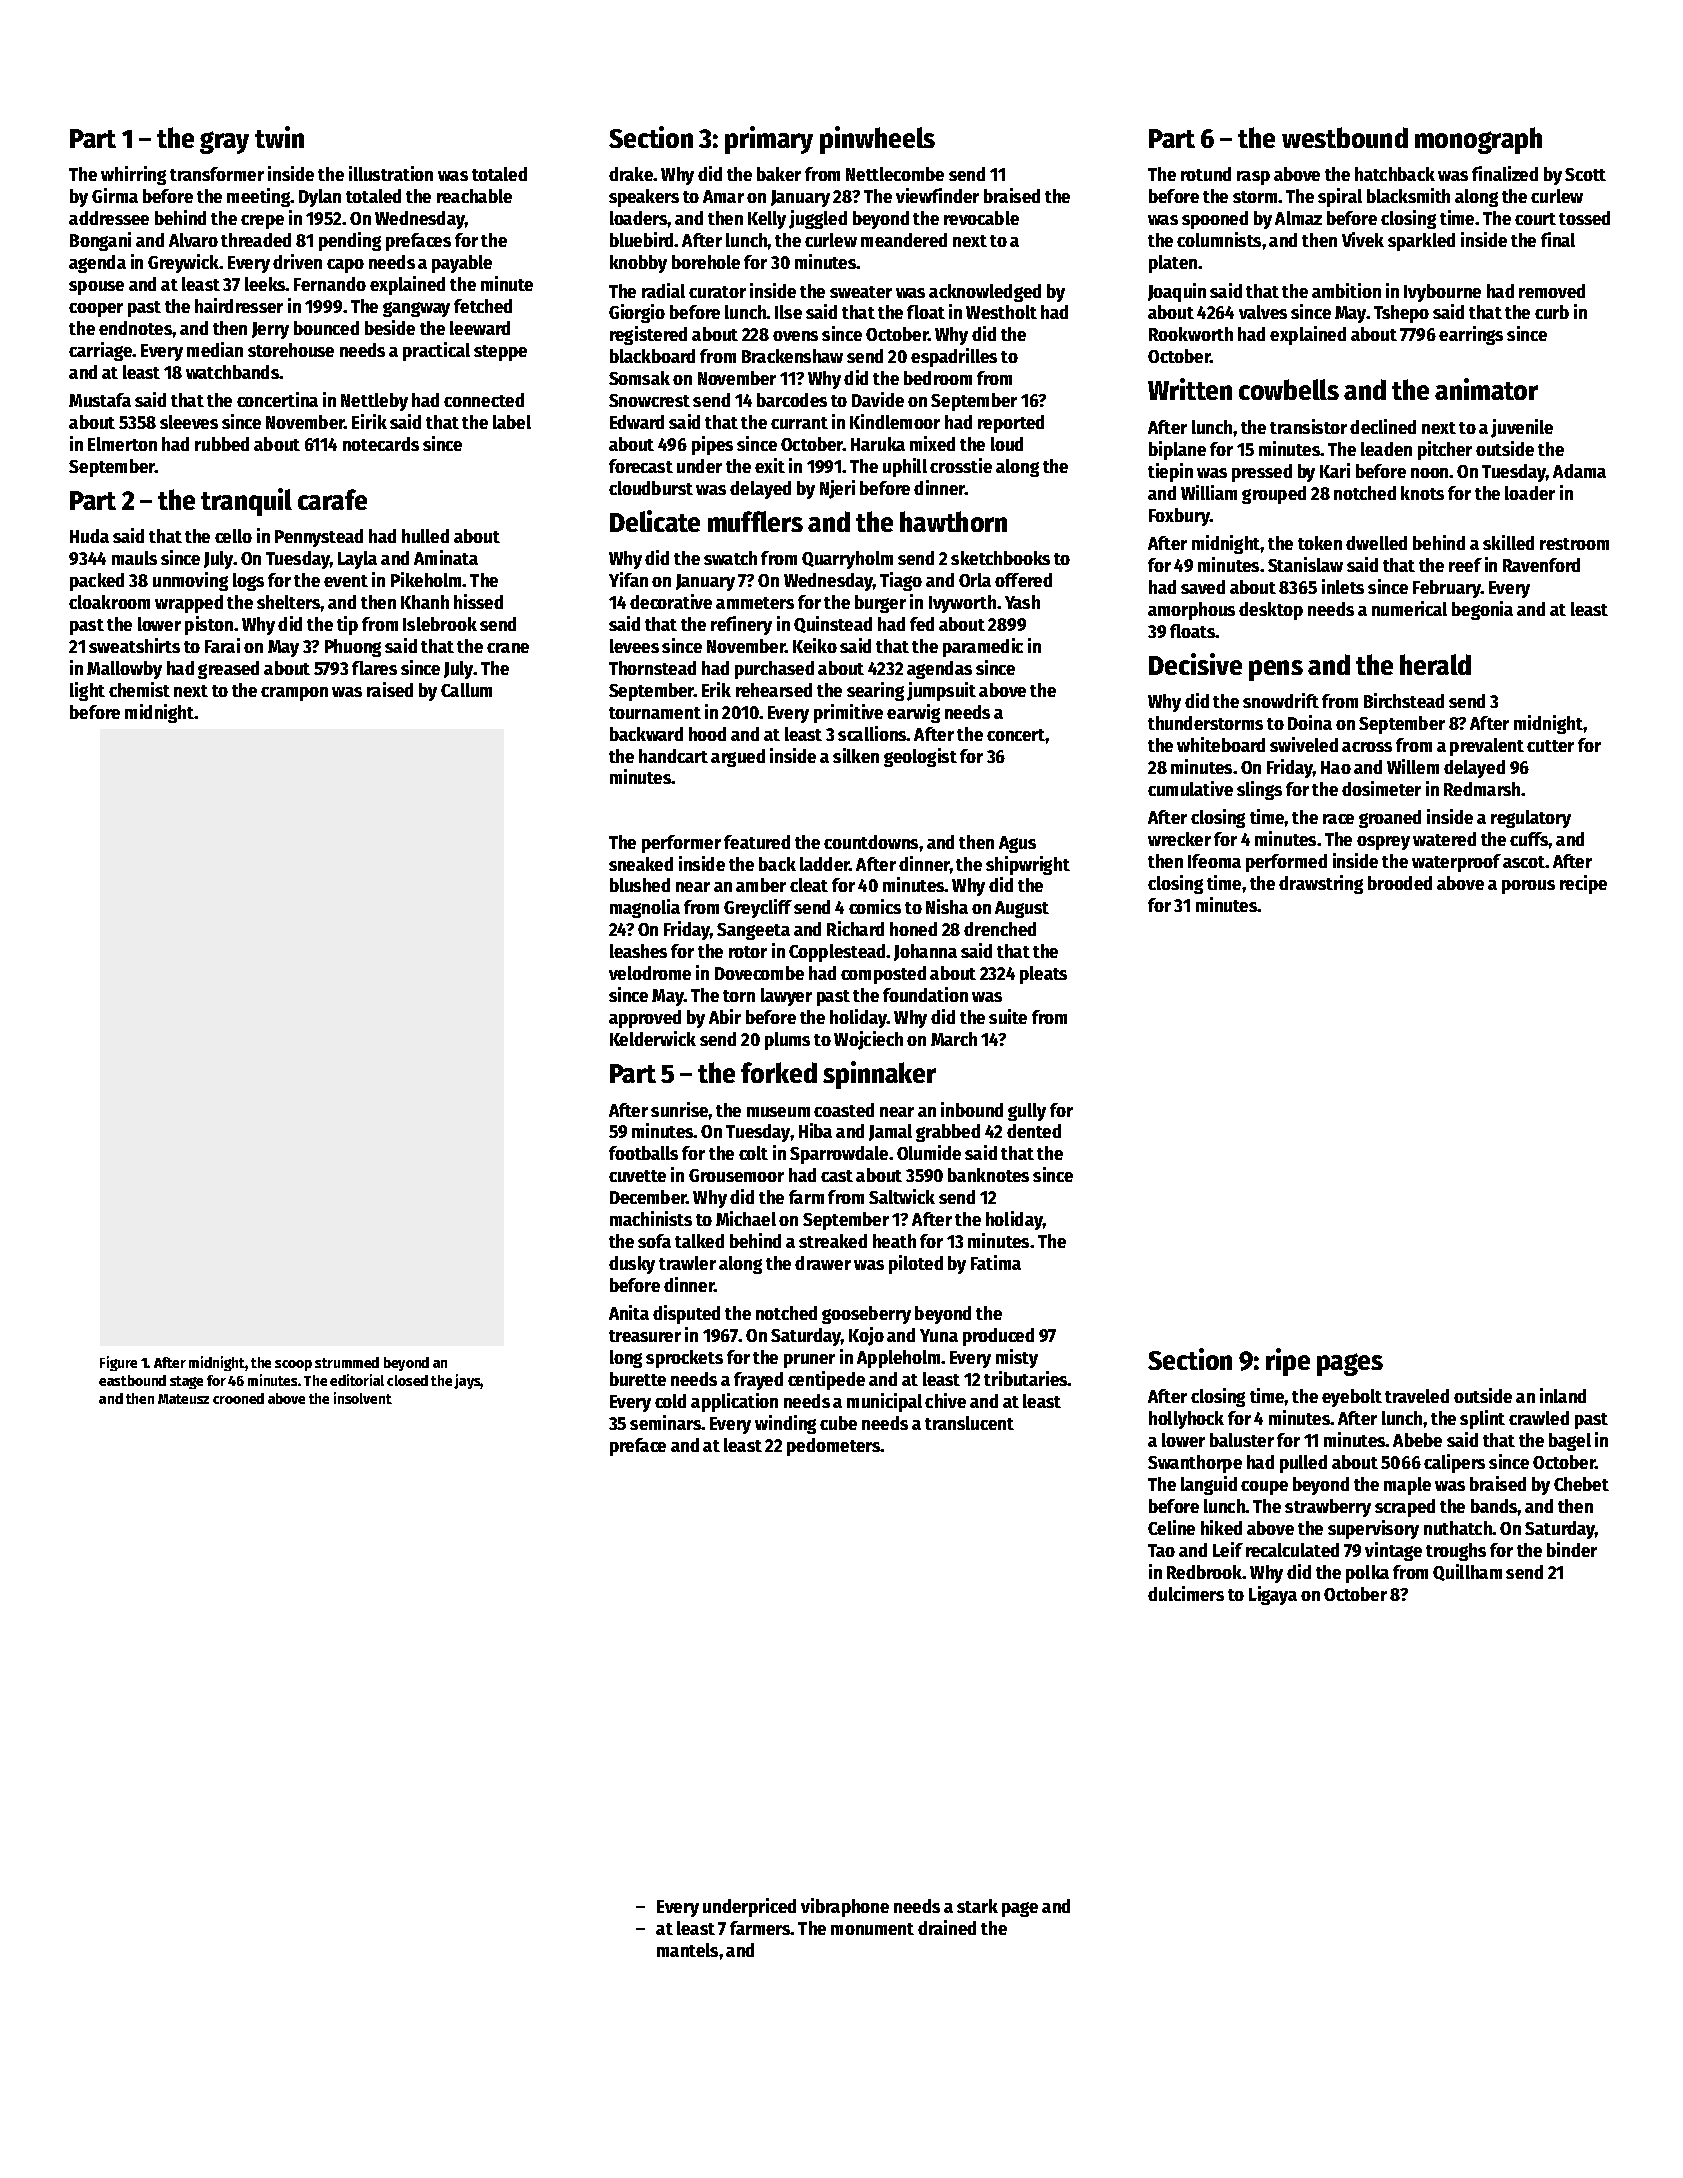 This document has height=2178, width=1683. Describe the element at coordinates (1572, 1549) in the document. I see `binder` at that location.
